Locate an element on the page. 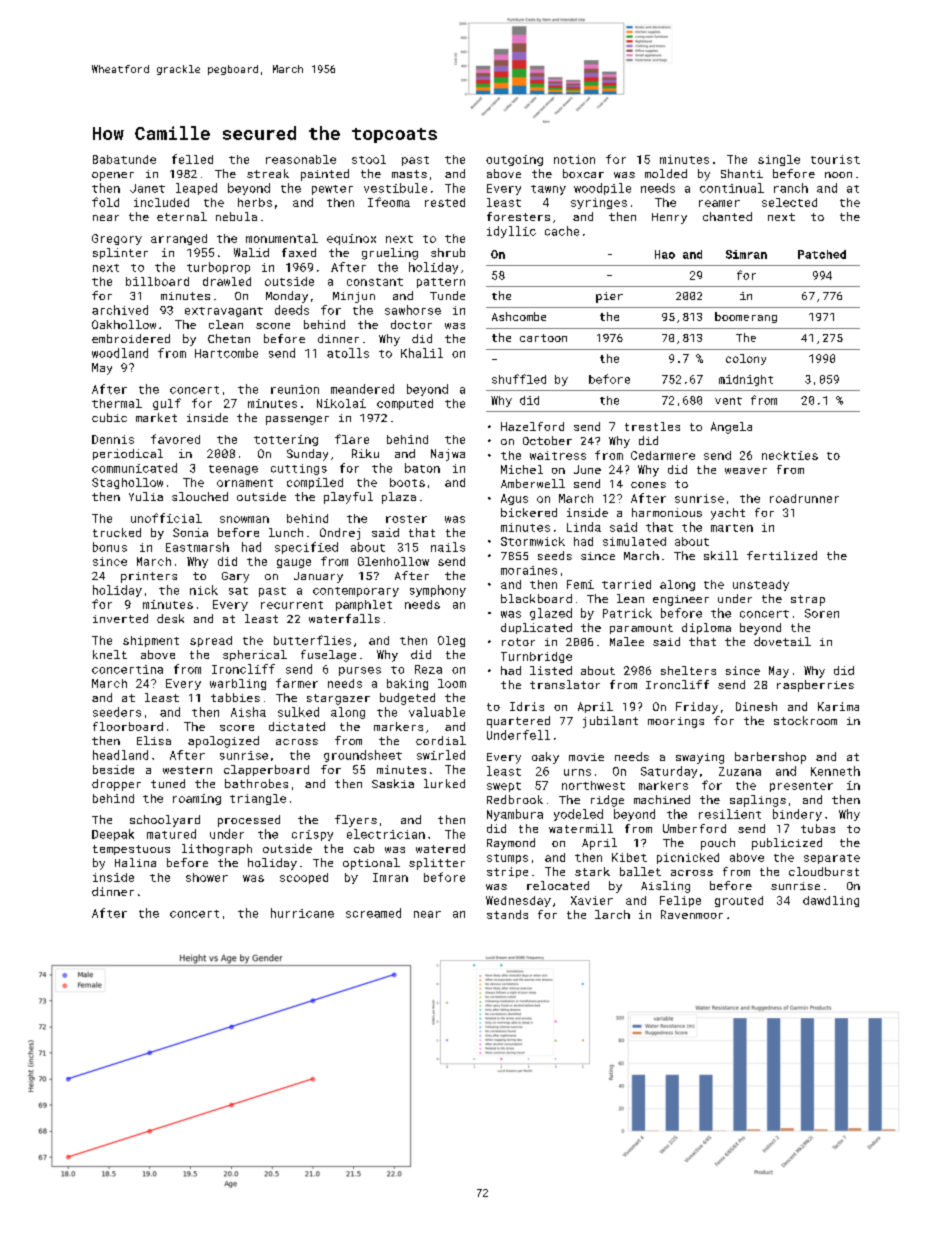 Image resolution: width=952 pixels, height=1233 pixels. opener is located at coordinates (113, 176).
